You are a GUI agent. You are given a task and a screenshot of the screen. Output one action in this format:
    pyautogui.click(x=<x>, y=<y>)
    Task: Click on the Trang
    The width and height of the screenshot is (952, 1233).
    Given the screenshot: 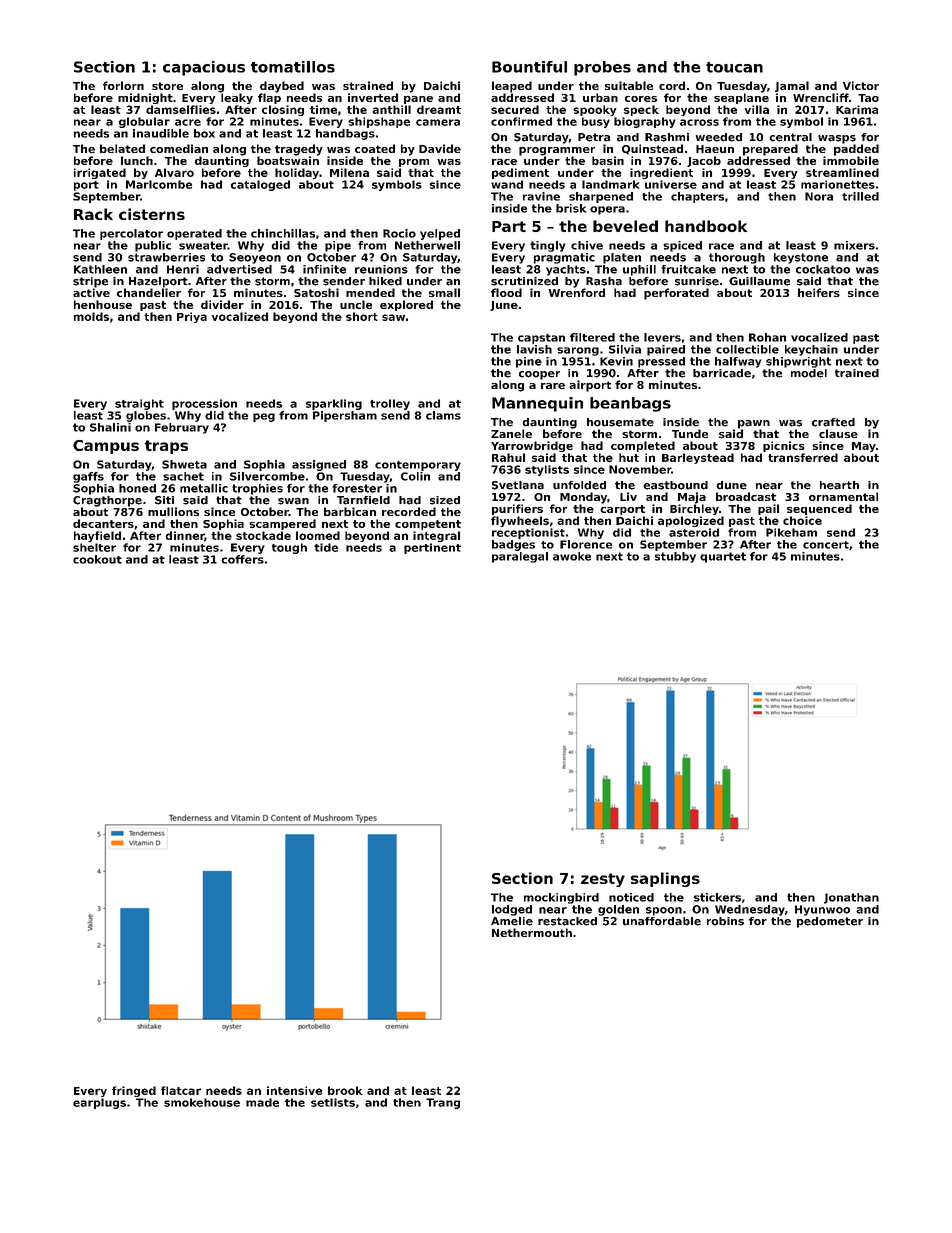 What is the action you would take?
    pyautogui.click(x=443, y=1103)
